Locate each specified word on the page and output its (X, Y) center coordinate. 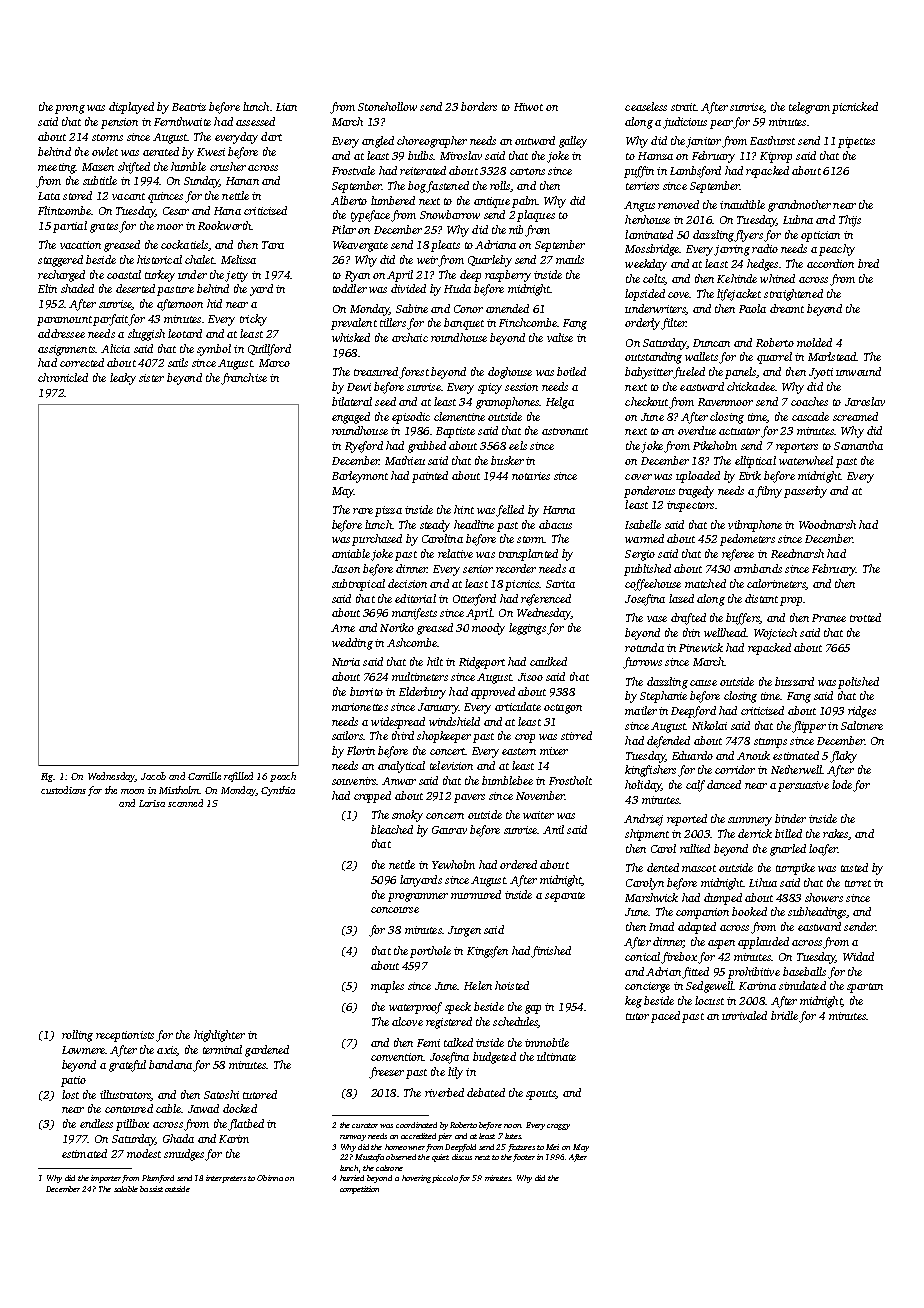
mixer (554, 751)
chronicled (63, 377)
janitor (703, 142)
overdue (697, 430)
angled (378, 142)
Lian (286, 107)
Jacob (153, 776)
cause (703, 683)
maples (387, 987)
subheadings (817, 913)
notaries (531, 476)
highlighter (219, 1036)
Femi (428, 1043)
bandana (170, 1064)
